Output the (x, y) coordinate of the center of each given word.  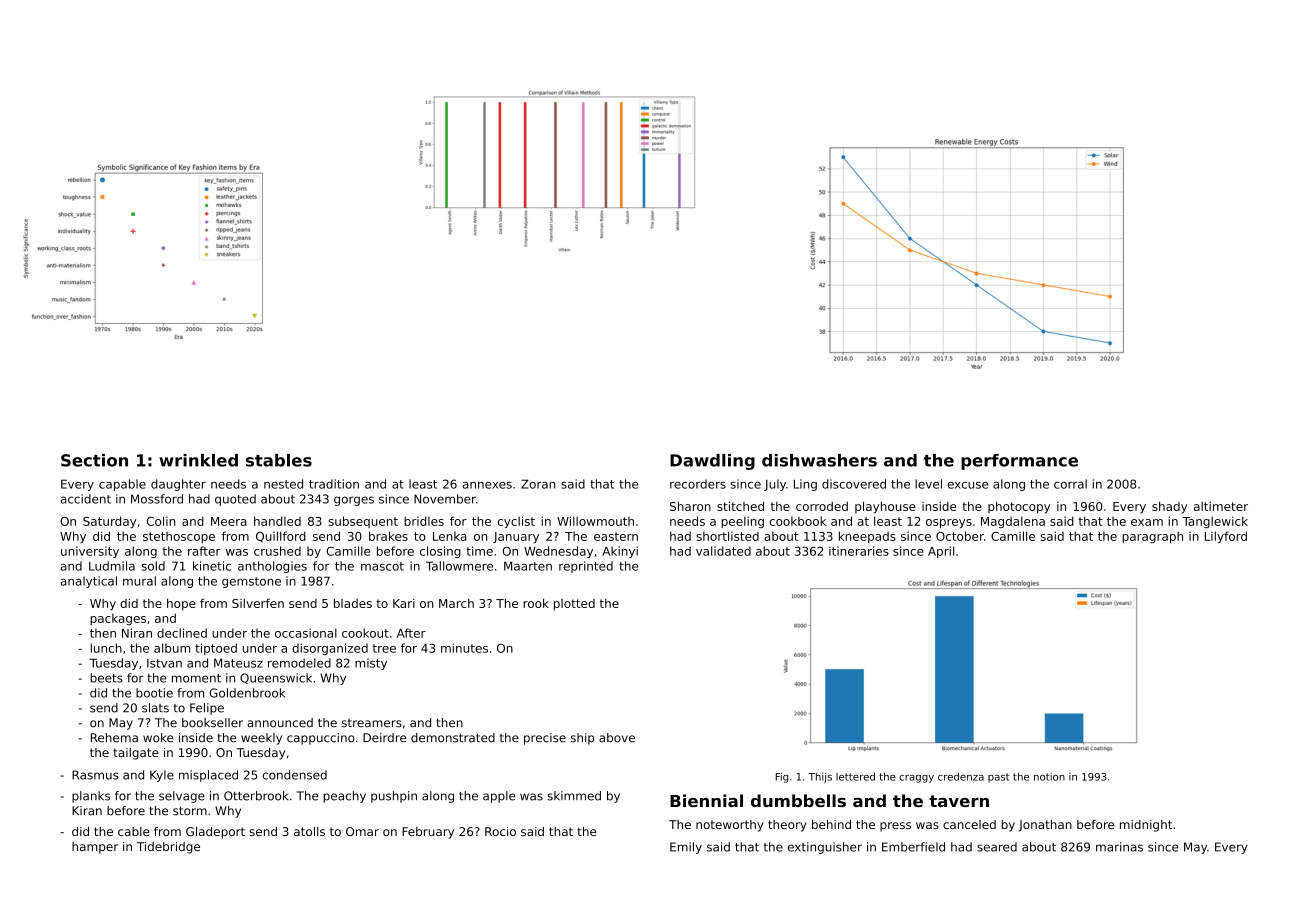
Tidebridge (168, 848)
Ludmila (112, 566)
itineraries (859, 551)
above (617, 738)
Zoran (538, 484)
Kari (404, 603)
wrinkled (198, 460)
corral (1070, 484)
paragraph (1152, 537)
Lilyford (1226, 537)
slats (155, 708)
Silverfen (258, 603)
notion (1049, 777)
